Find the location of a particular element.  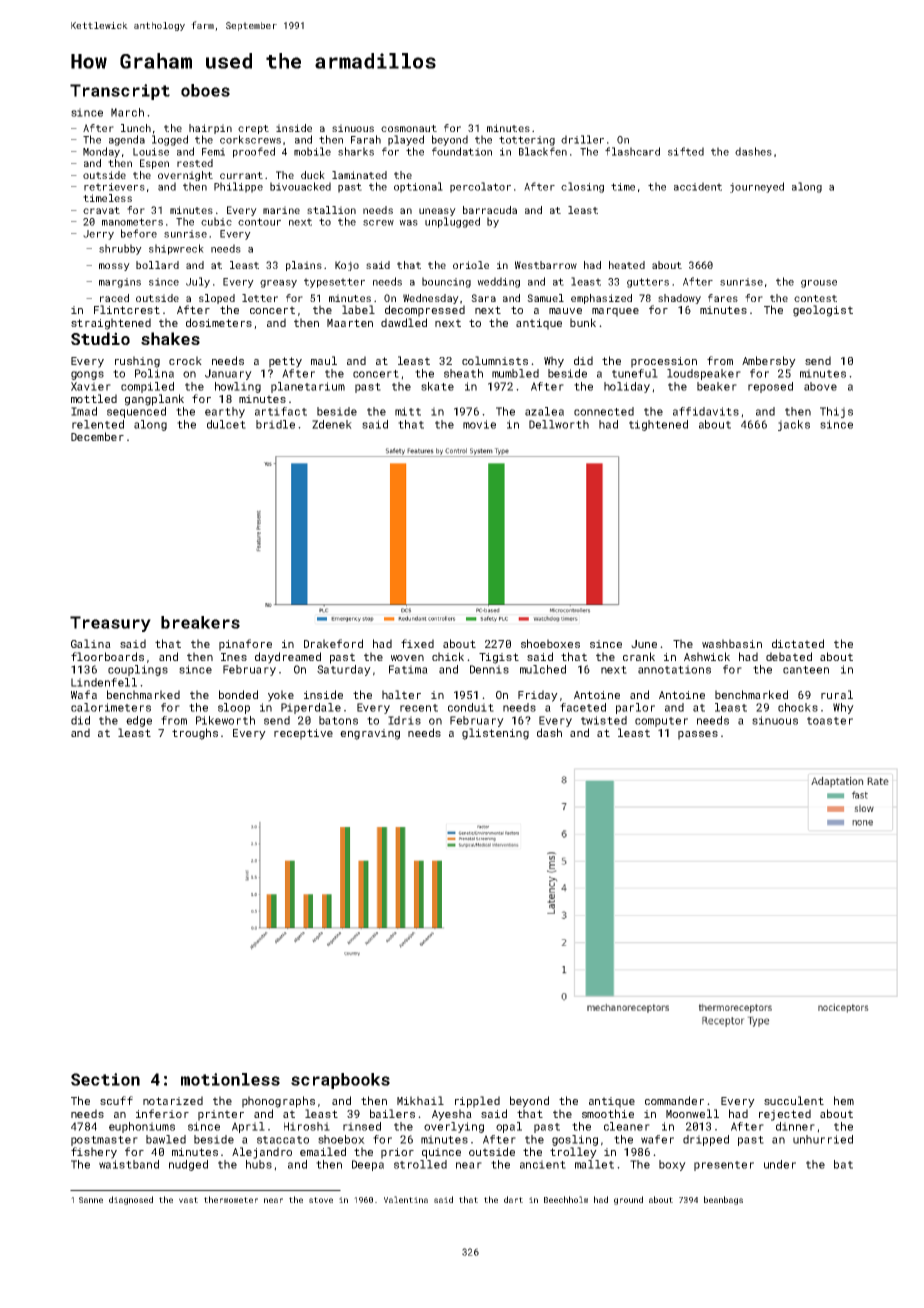

oboes is located at coordinates (205, 90).
